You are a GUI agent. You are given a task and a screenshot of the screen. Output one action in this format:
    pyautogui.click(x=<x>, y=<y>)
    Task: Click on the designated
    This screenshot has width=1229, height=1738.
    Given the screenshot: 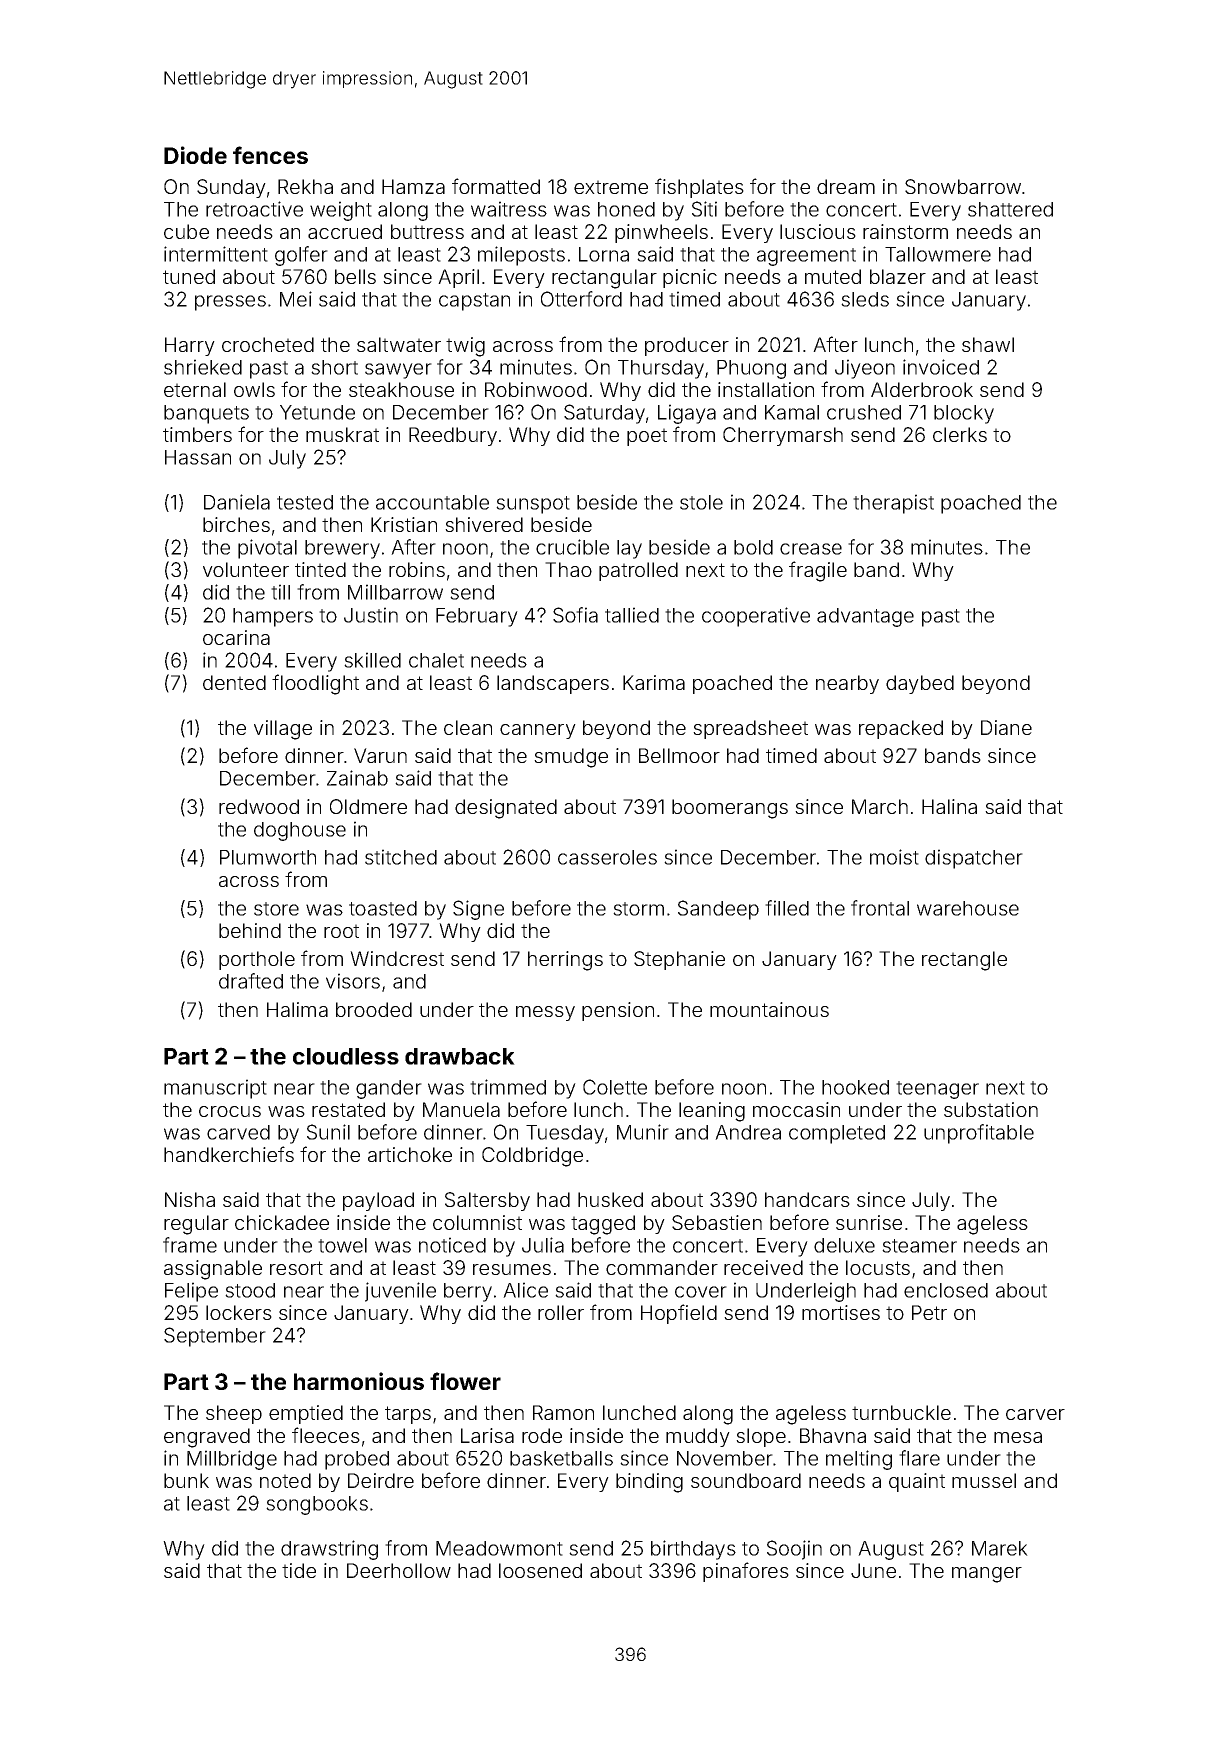 What is the action you would take?
    pyautogui.click(x=506, y=809)
